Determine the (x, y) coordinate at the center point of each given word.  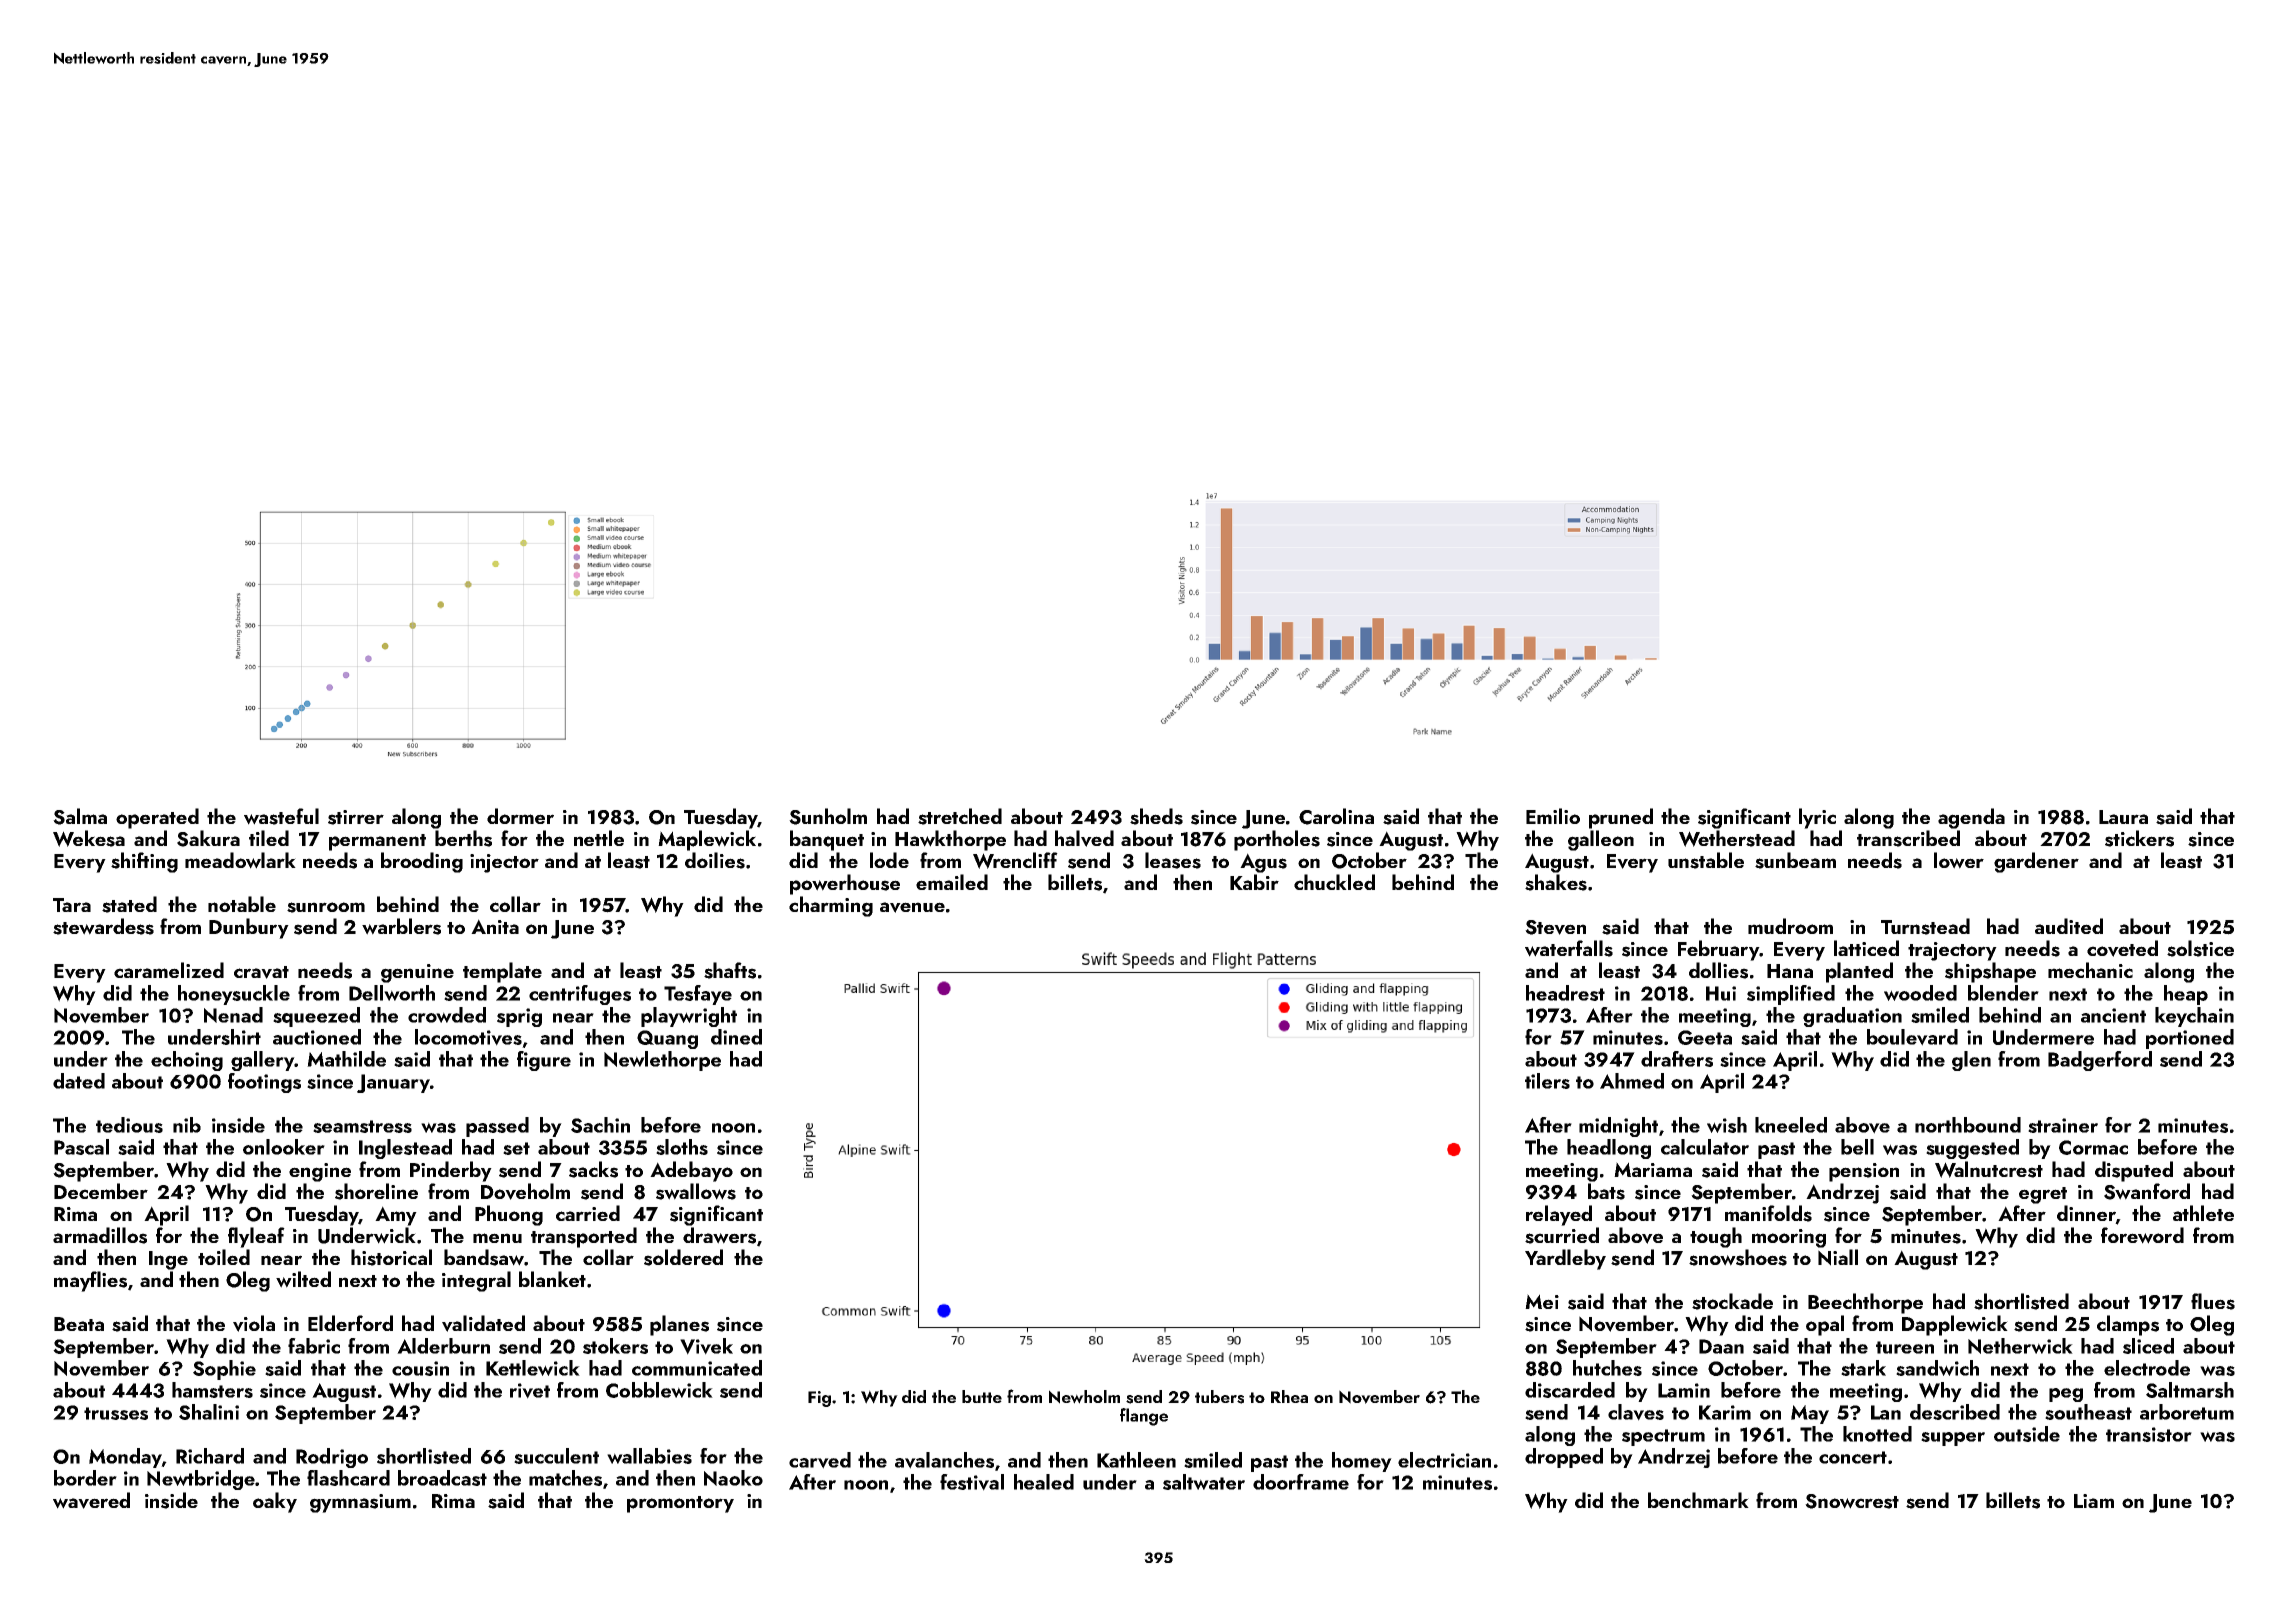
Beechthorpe (1865, 1303)
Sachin (600, 1125)
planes (679, 1325)
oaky (275, 1502)
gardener (2036, 862)
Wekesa (89, 838)
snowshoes (1738, 1257)
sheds (1156, 816)
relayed (1559, 1215)
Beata (79, 1324)
